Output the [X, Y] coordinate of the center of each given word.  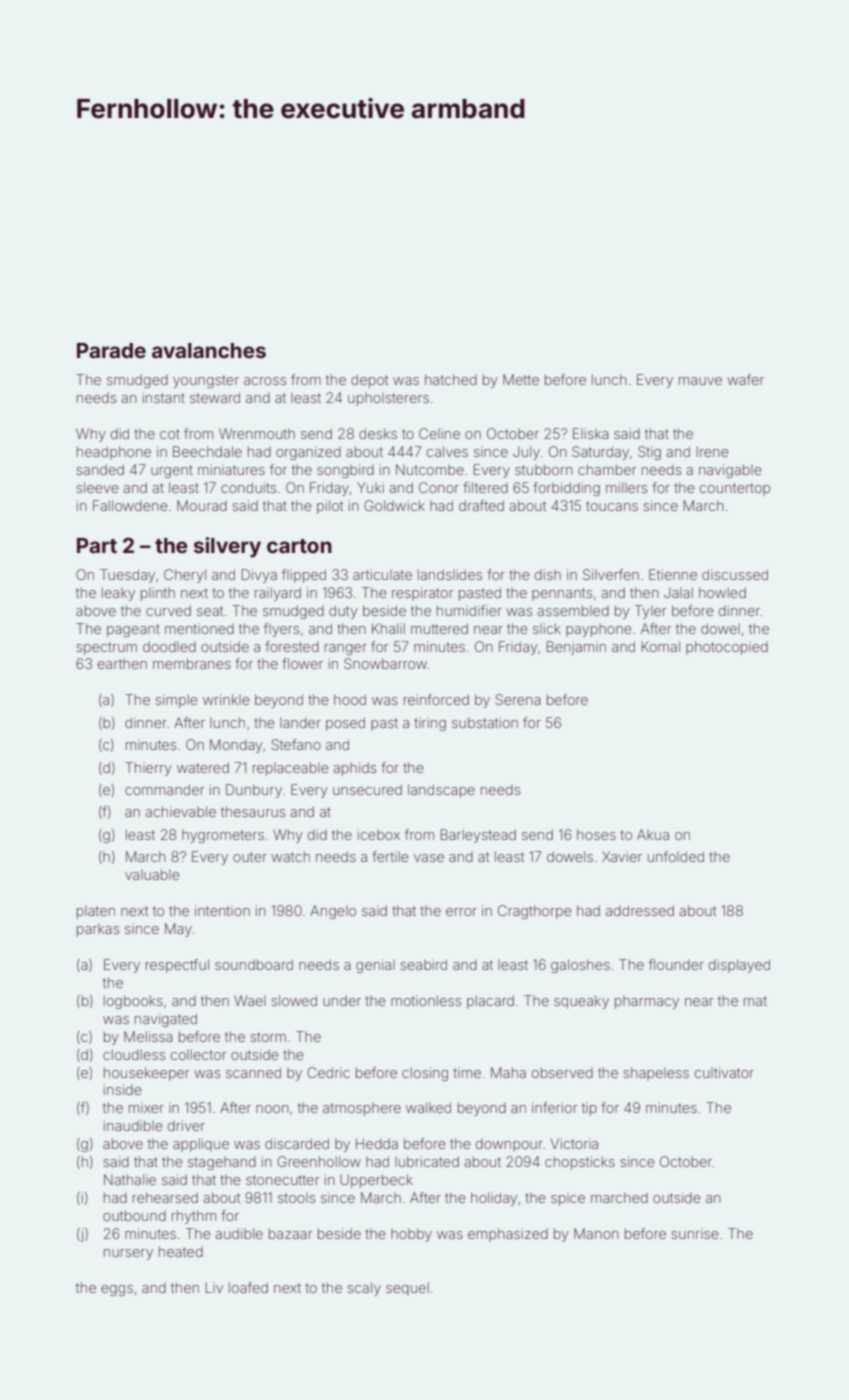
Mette [521, 379]
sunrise [695, 1233]
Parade [111, 350]
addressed [640, 910]
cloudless [134, 1054]
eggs [117, 1290]
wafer [745, 379]
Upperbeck [376, 1181]
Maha [508, 1072]
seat [210, 611]
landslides [450, 574]
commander [164, 789]
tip [589, 1109]
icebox [379, 834]
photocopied [727, 648]
